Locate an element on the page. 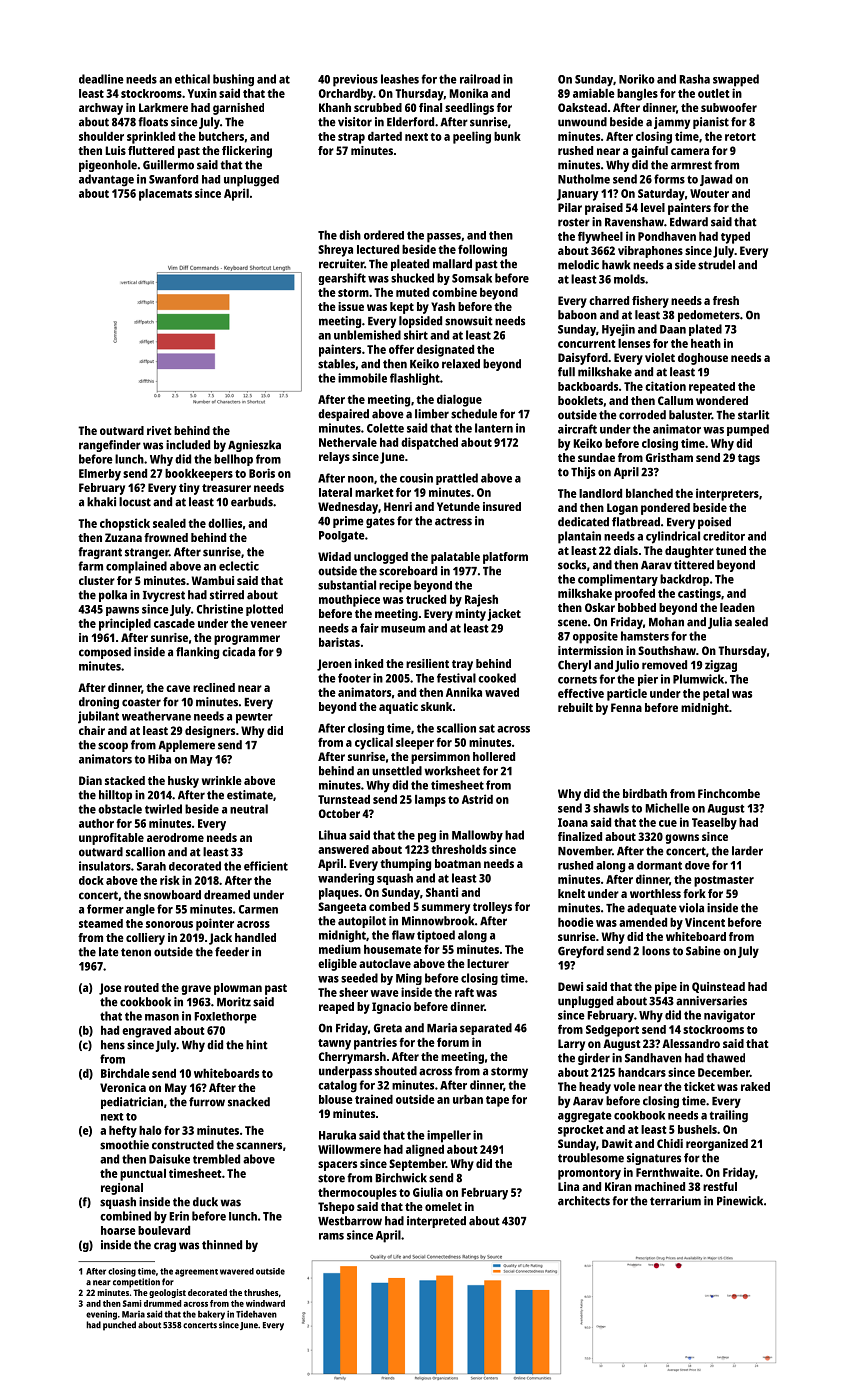  Dian is located at coordinates (90, 780).
